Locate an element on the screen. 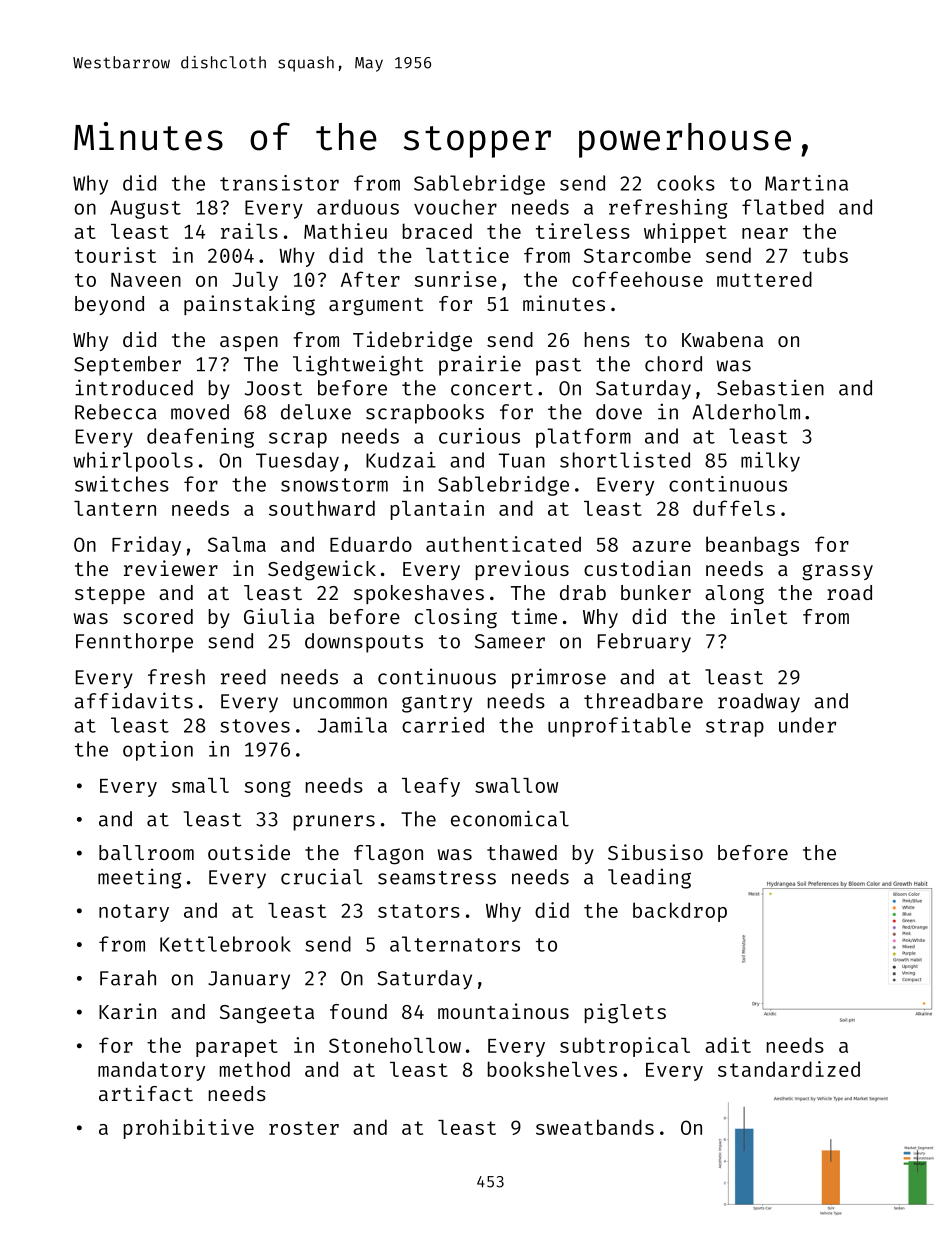  lattice is located at coordinates (467, 255).
